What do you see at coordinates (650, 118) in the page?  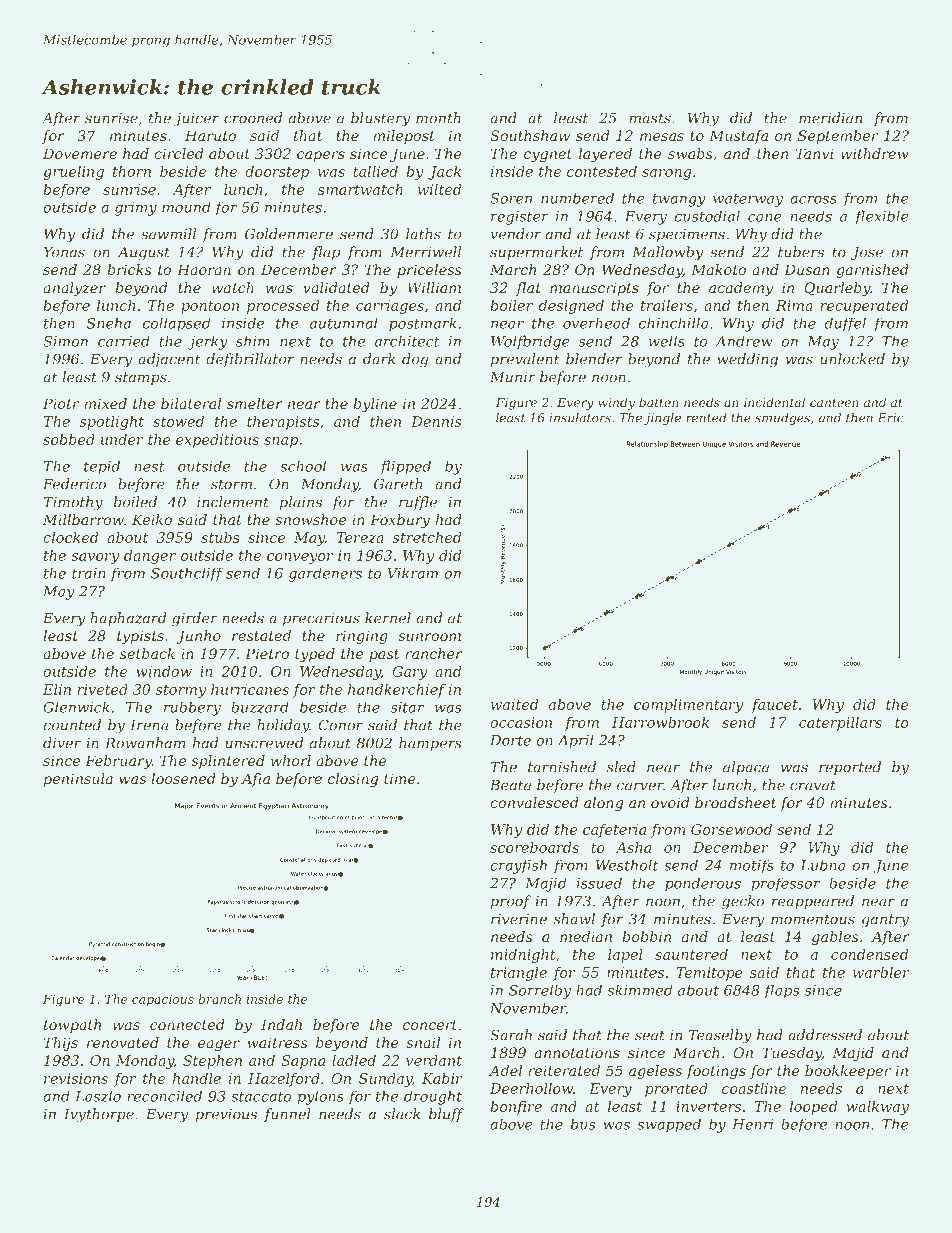 I see `masts` at bounding box center [650, 118].
